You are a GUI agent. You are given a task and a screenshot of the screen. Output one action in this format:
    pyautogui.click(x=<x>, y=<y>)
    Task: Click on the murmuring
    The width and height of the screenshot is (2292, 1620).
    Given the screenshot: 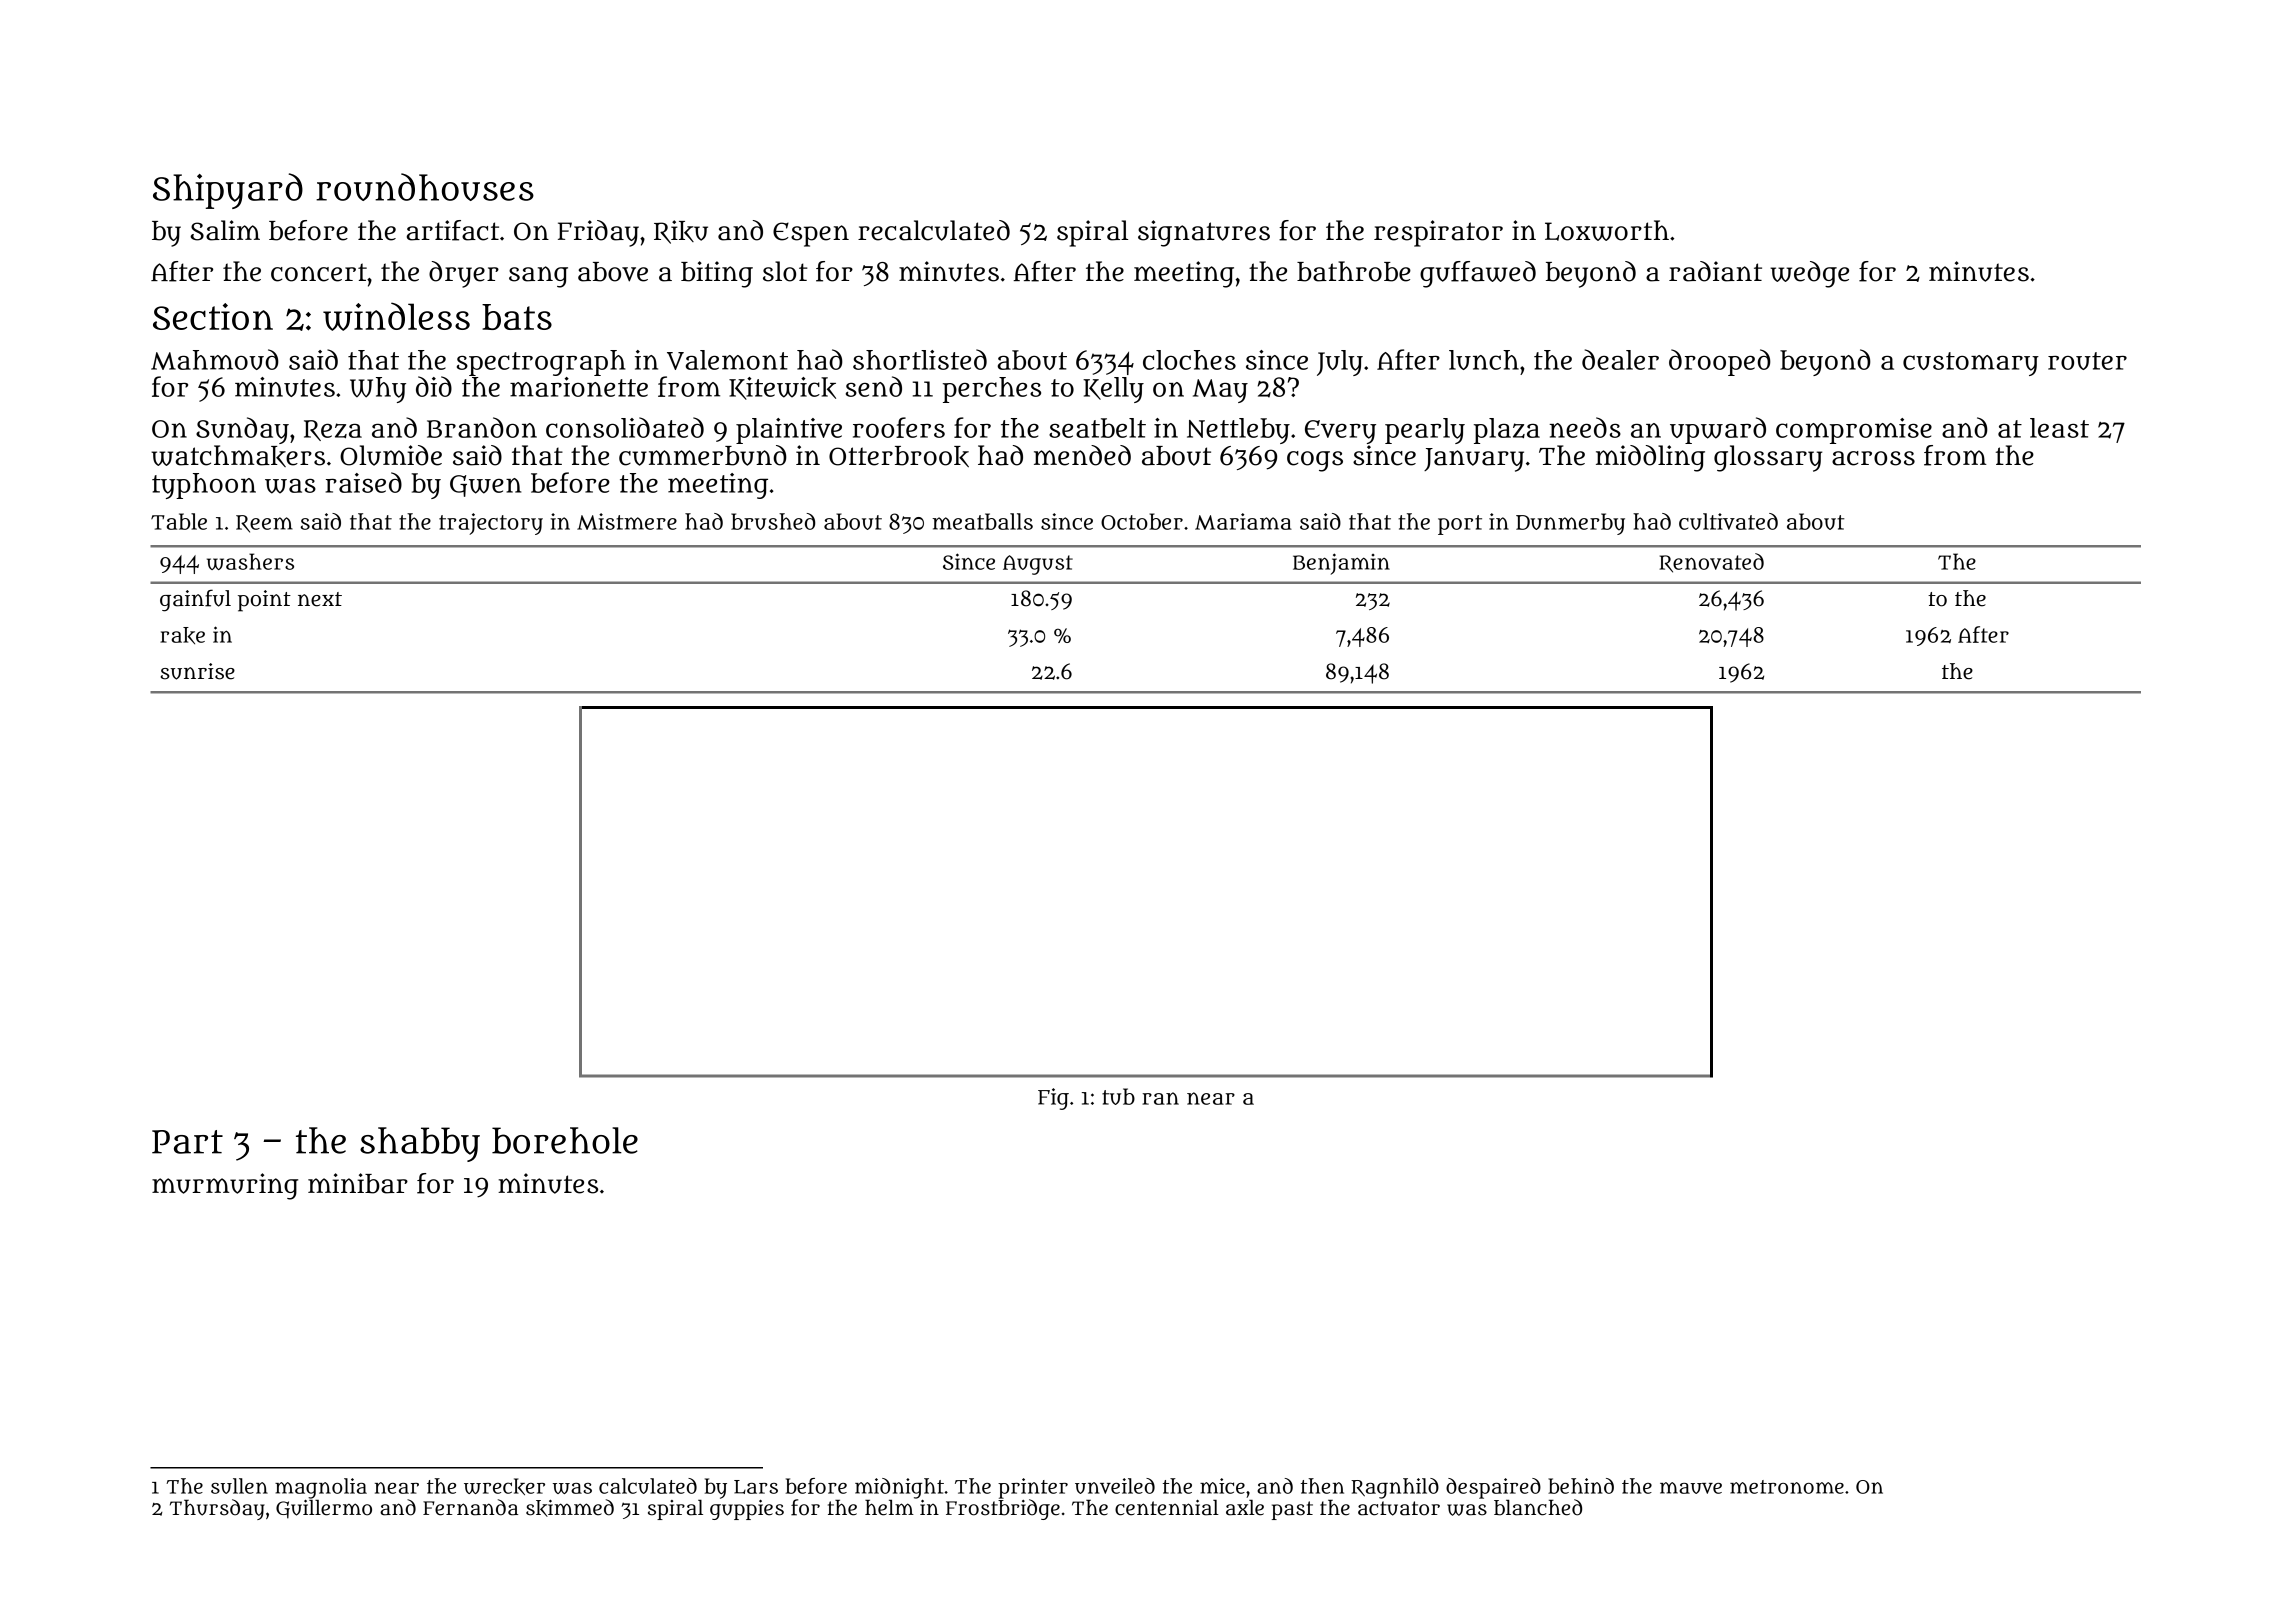 What is the action you would take?
    pyautogui.click(x=225, y=1186)
